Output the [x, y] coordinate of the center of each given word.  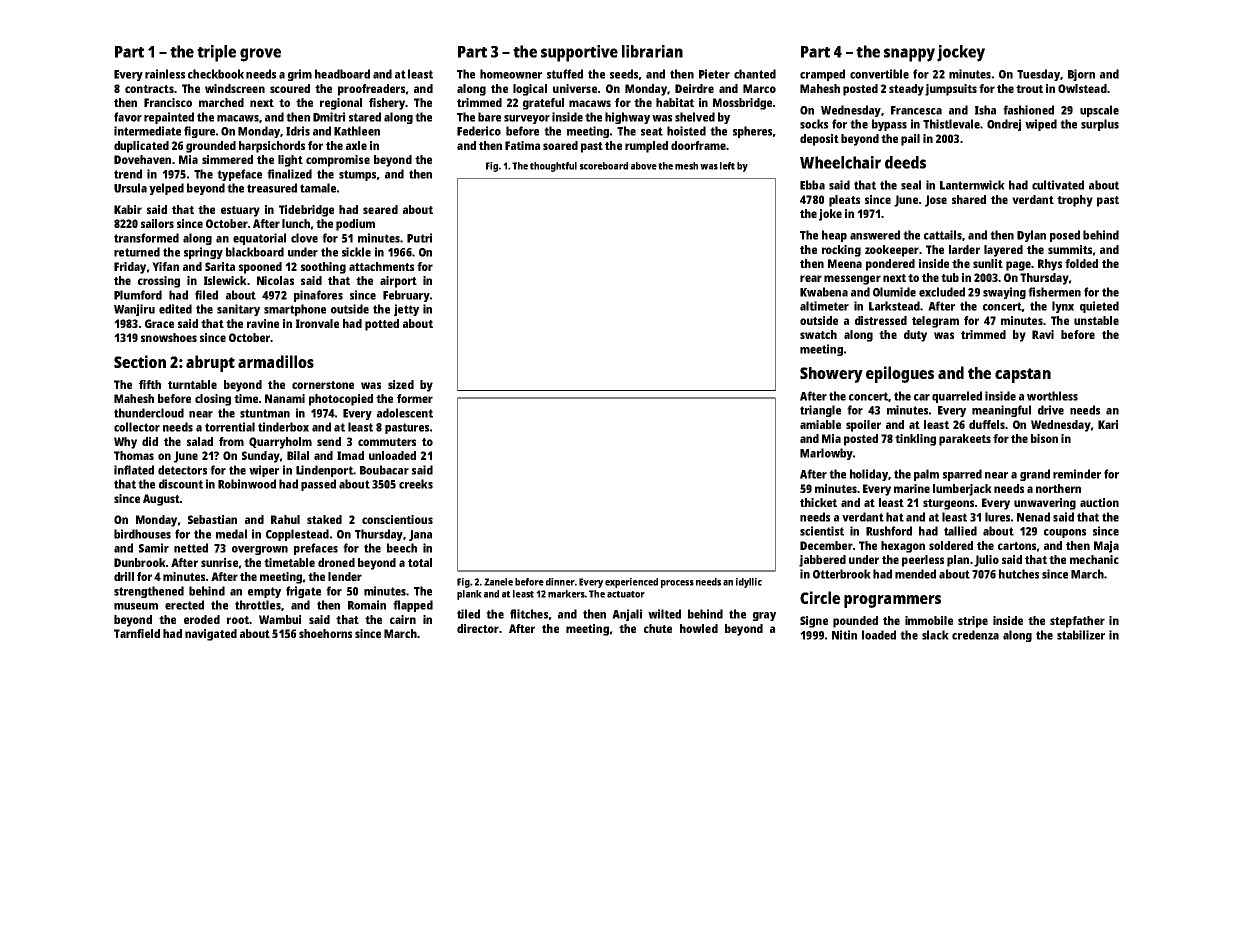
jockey [961, 53]
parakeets [965, 440]
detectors [182, 470]
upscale [1099, 111]
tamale [318, 188]
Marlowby [826, 454]
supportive [579, 53]
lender [345, 576]
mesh [686, 166]
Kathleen [357, 131]
